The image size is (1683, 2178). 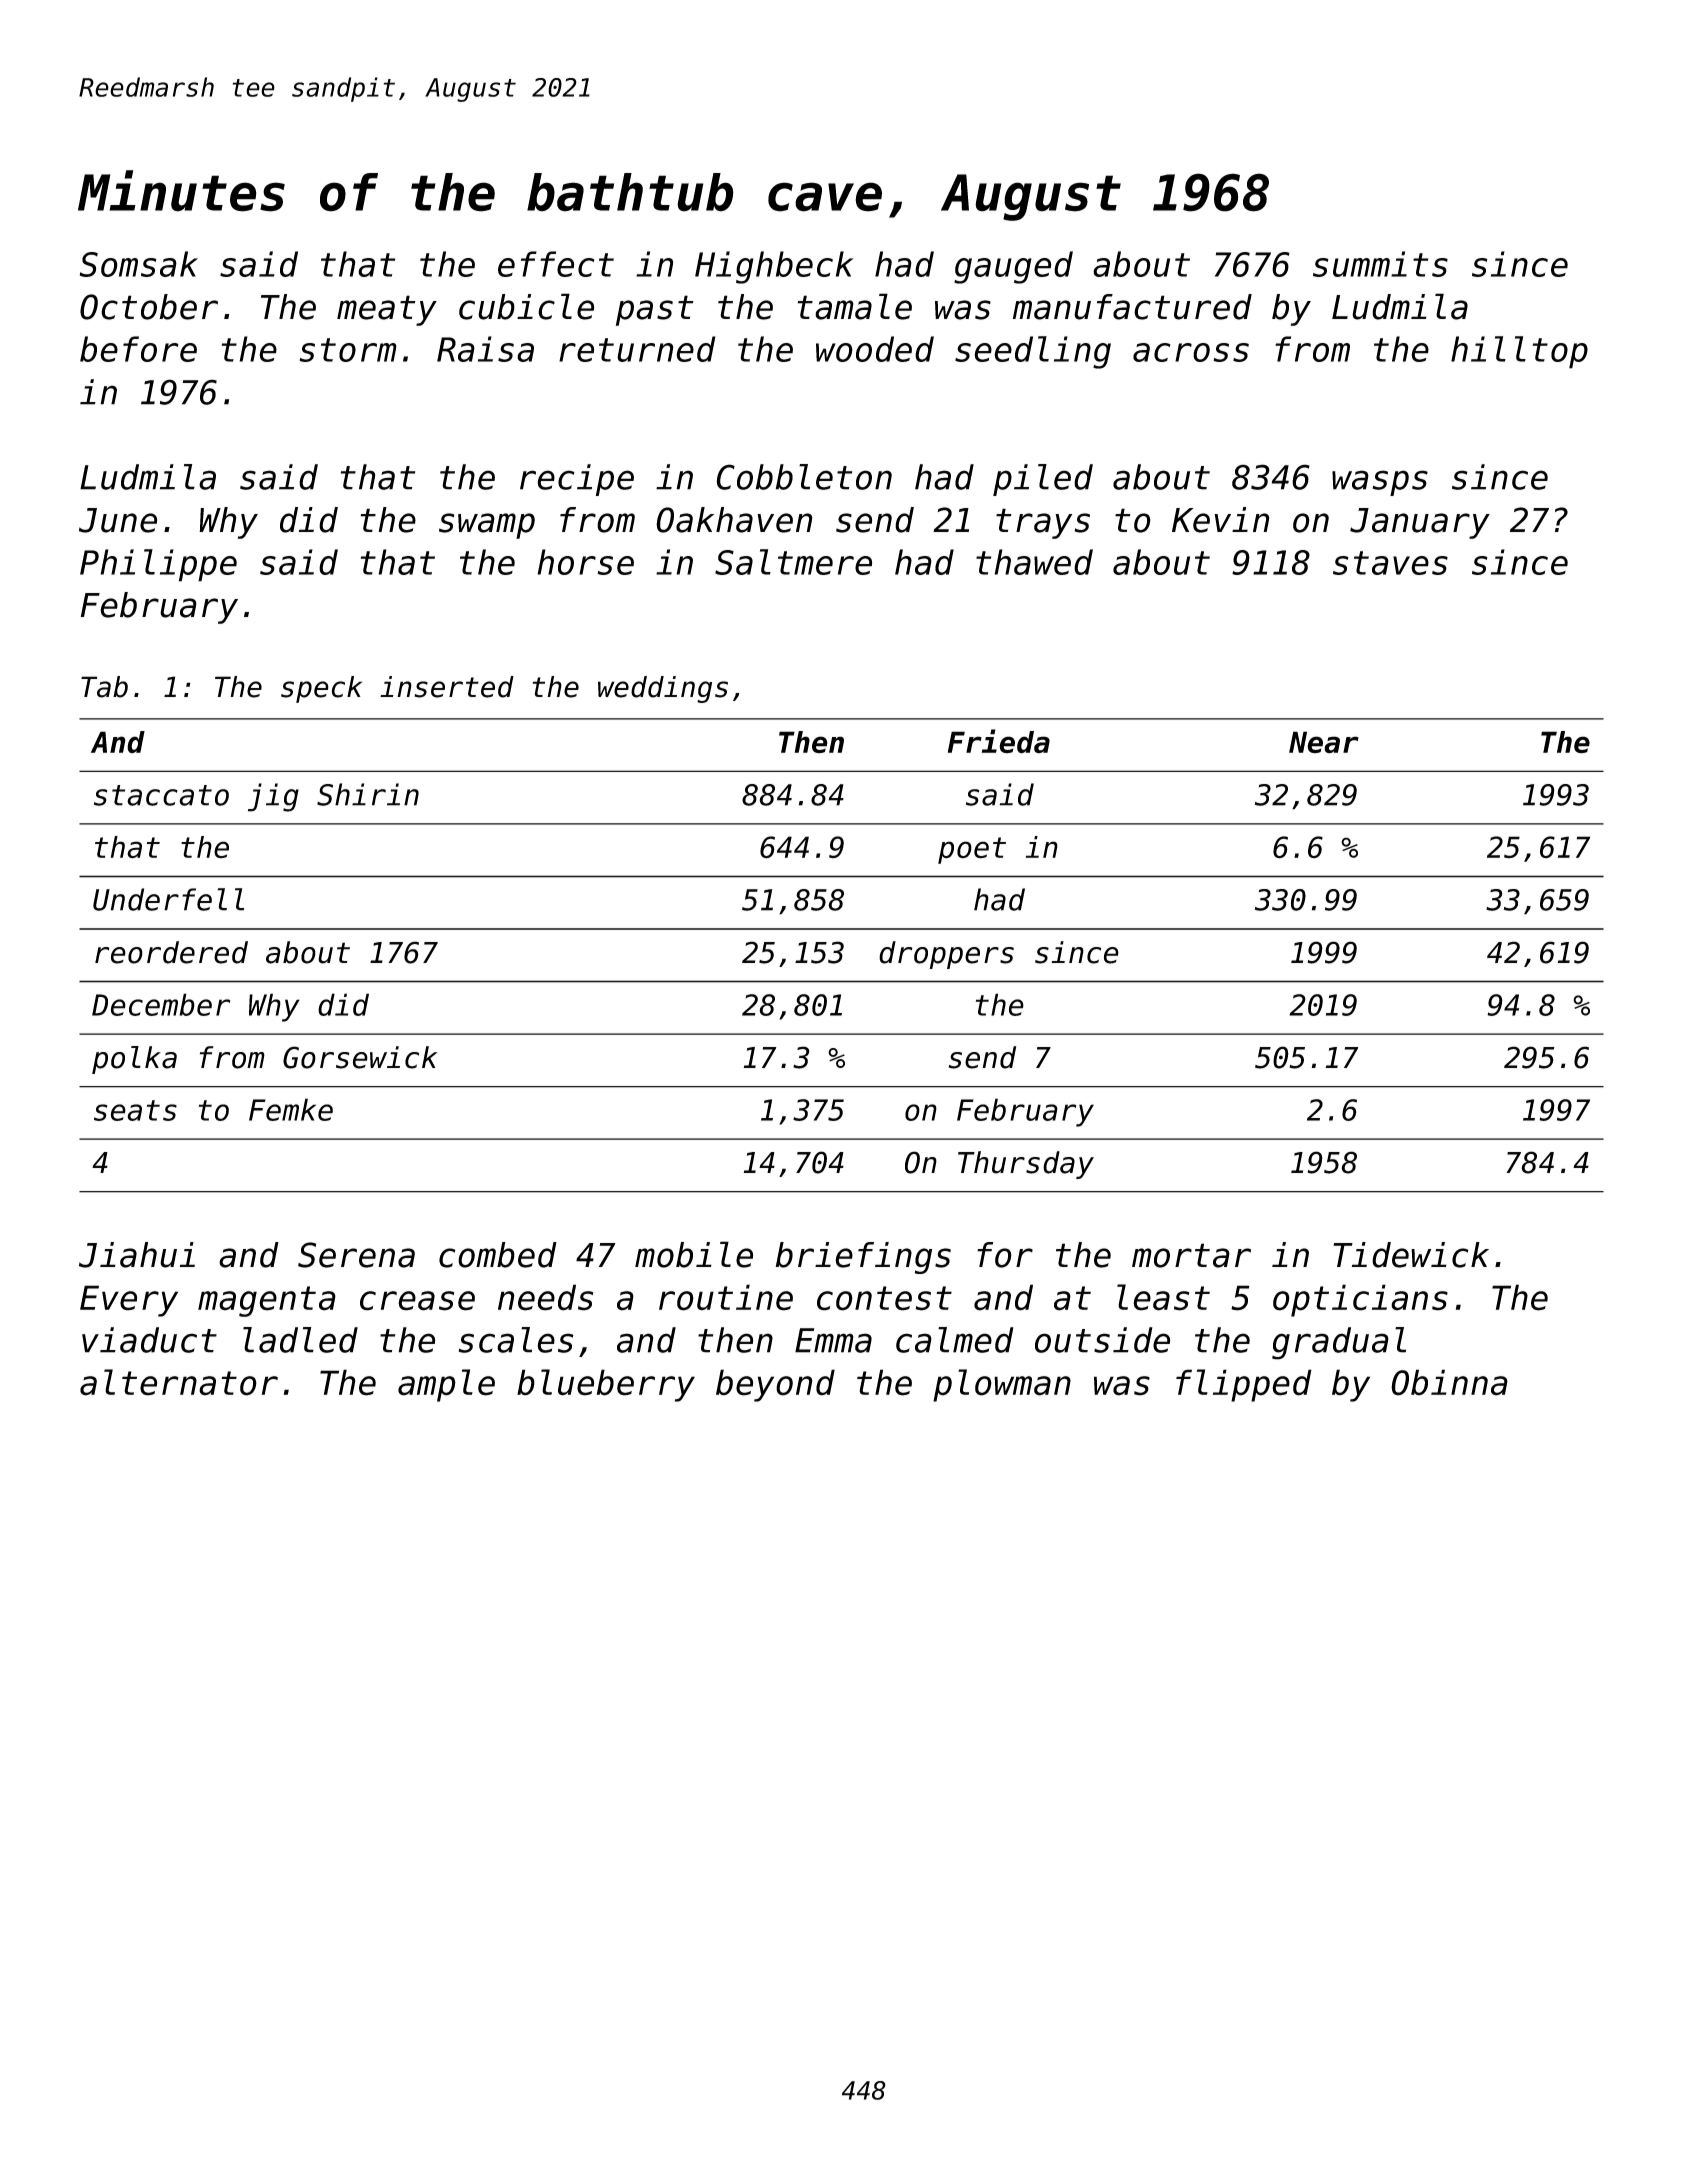 I want to click on manufactured, so click(x=1132, y=307).
